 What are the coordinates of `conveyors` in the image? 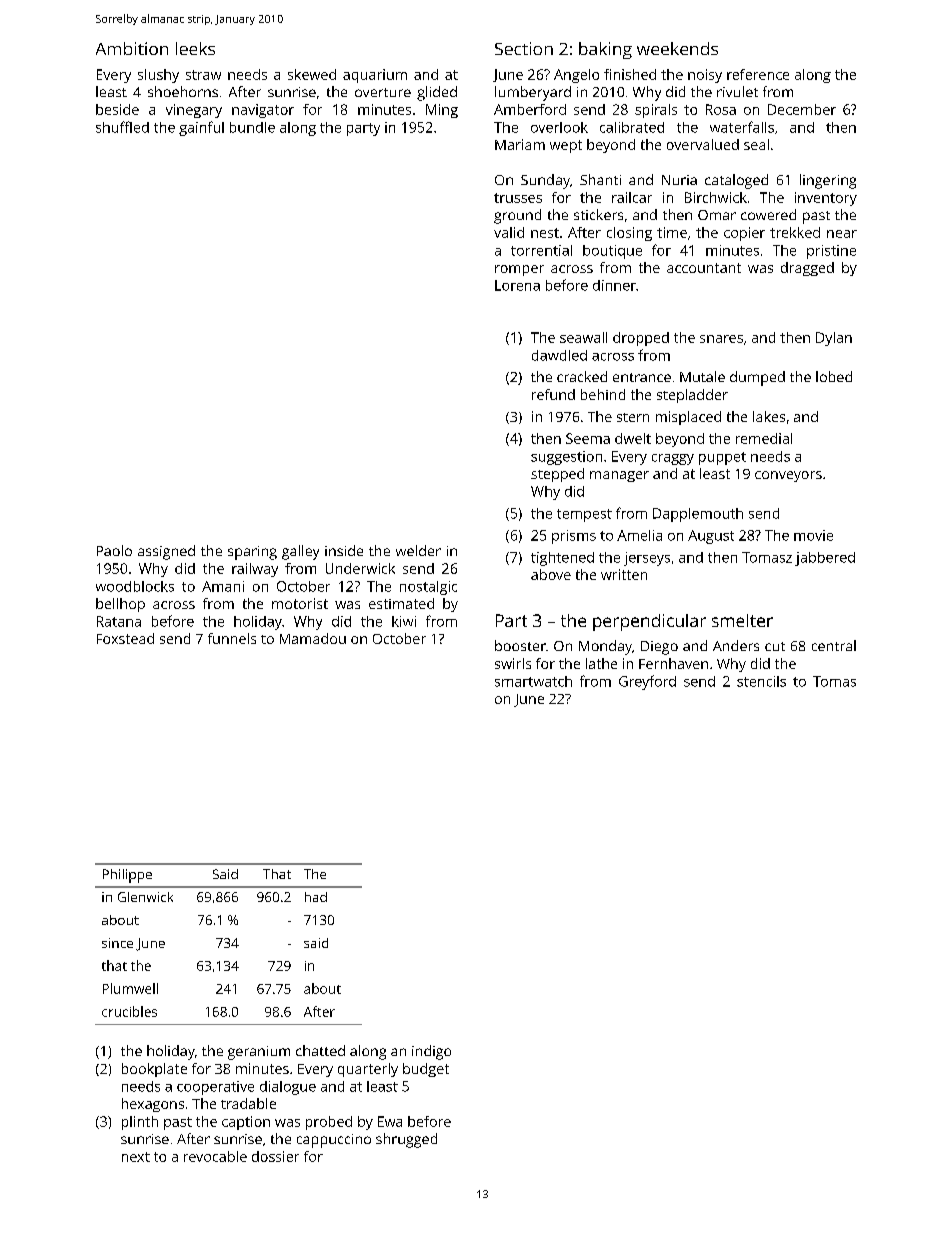 It's located at (788, 476).
